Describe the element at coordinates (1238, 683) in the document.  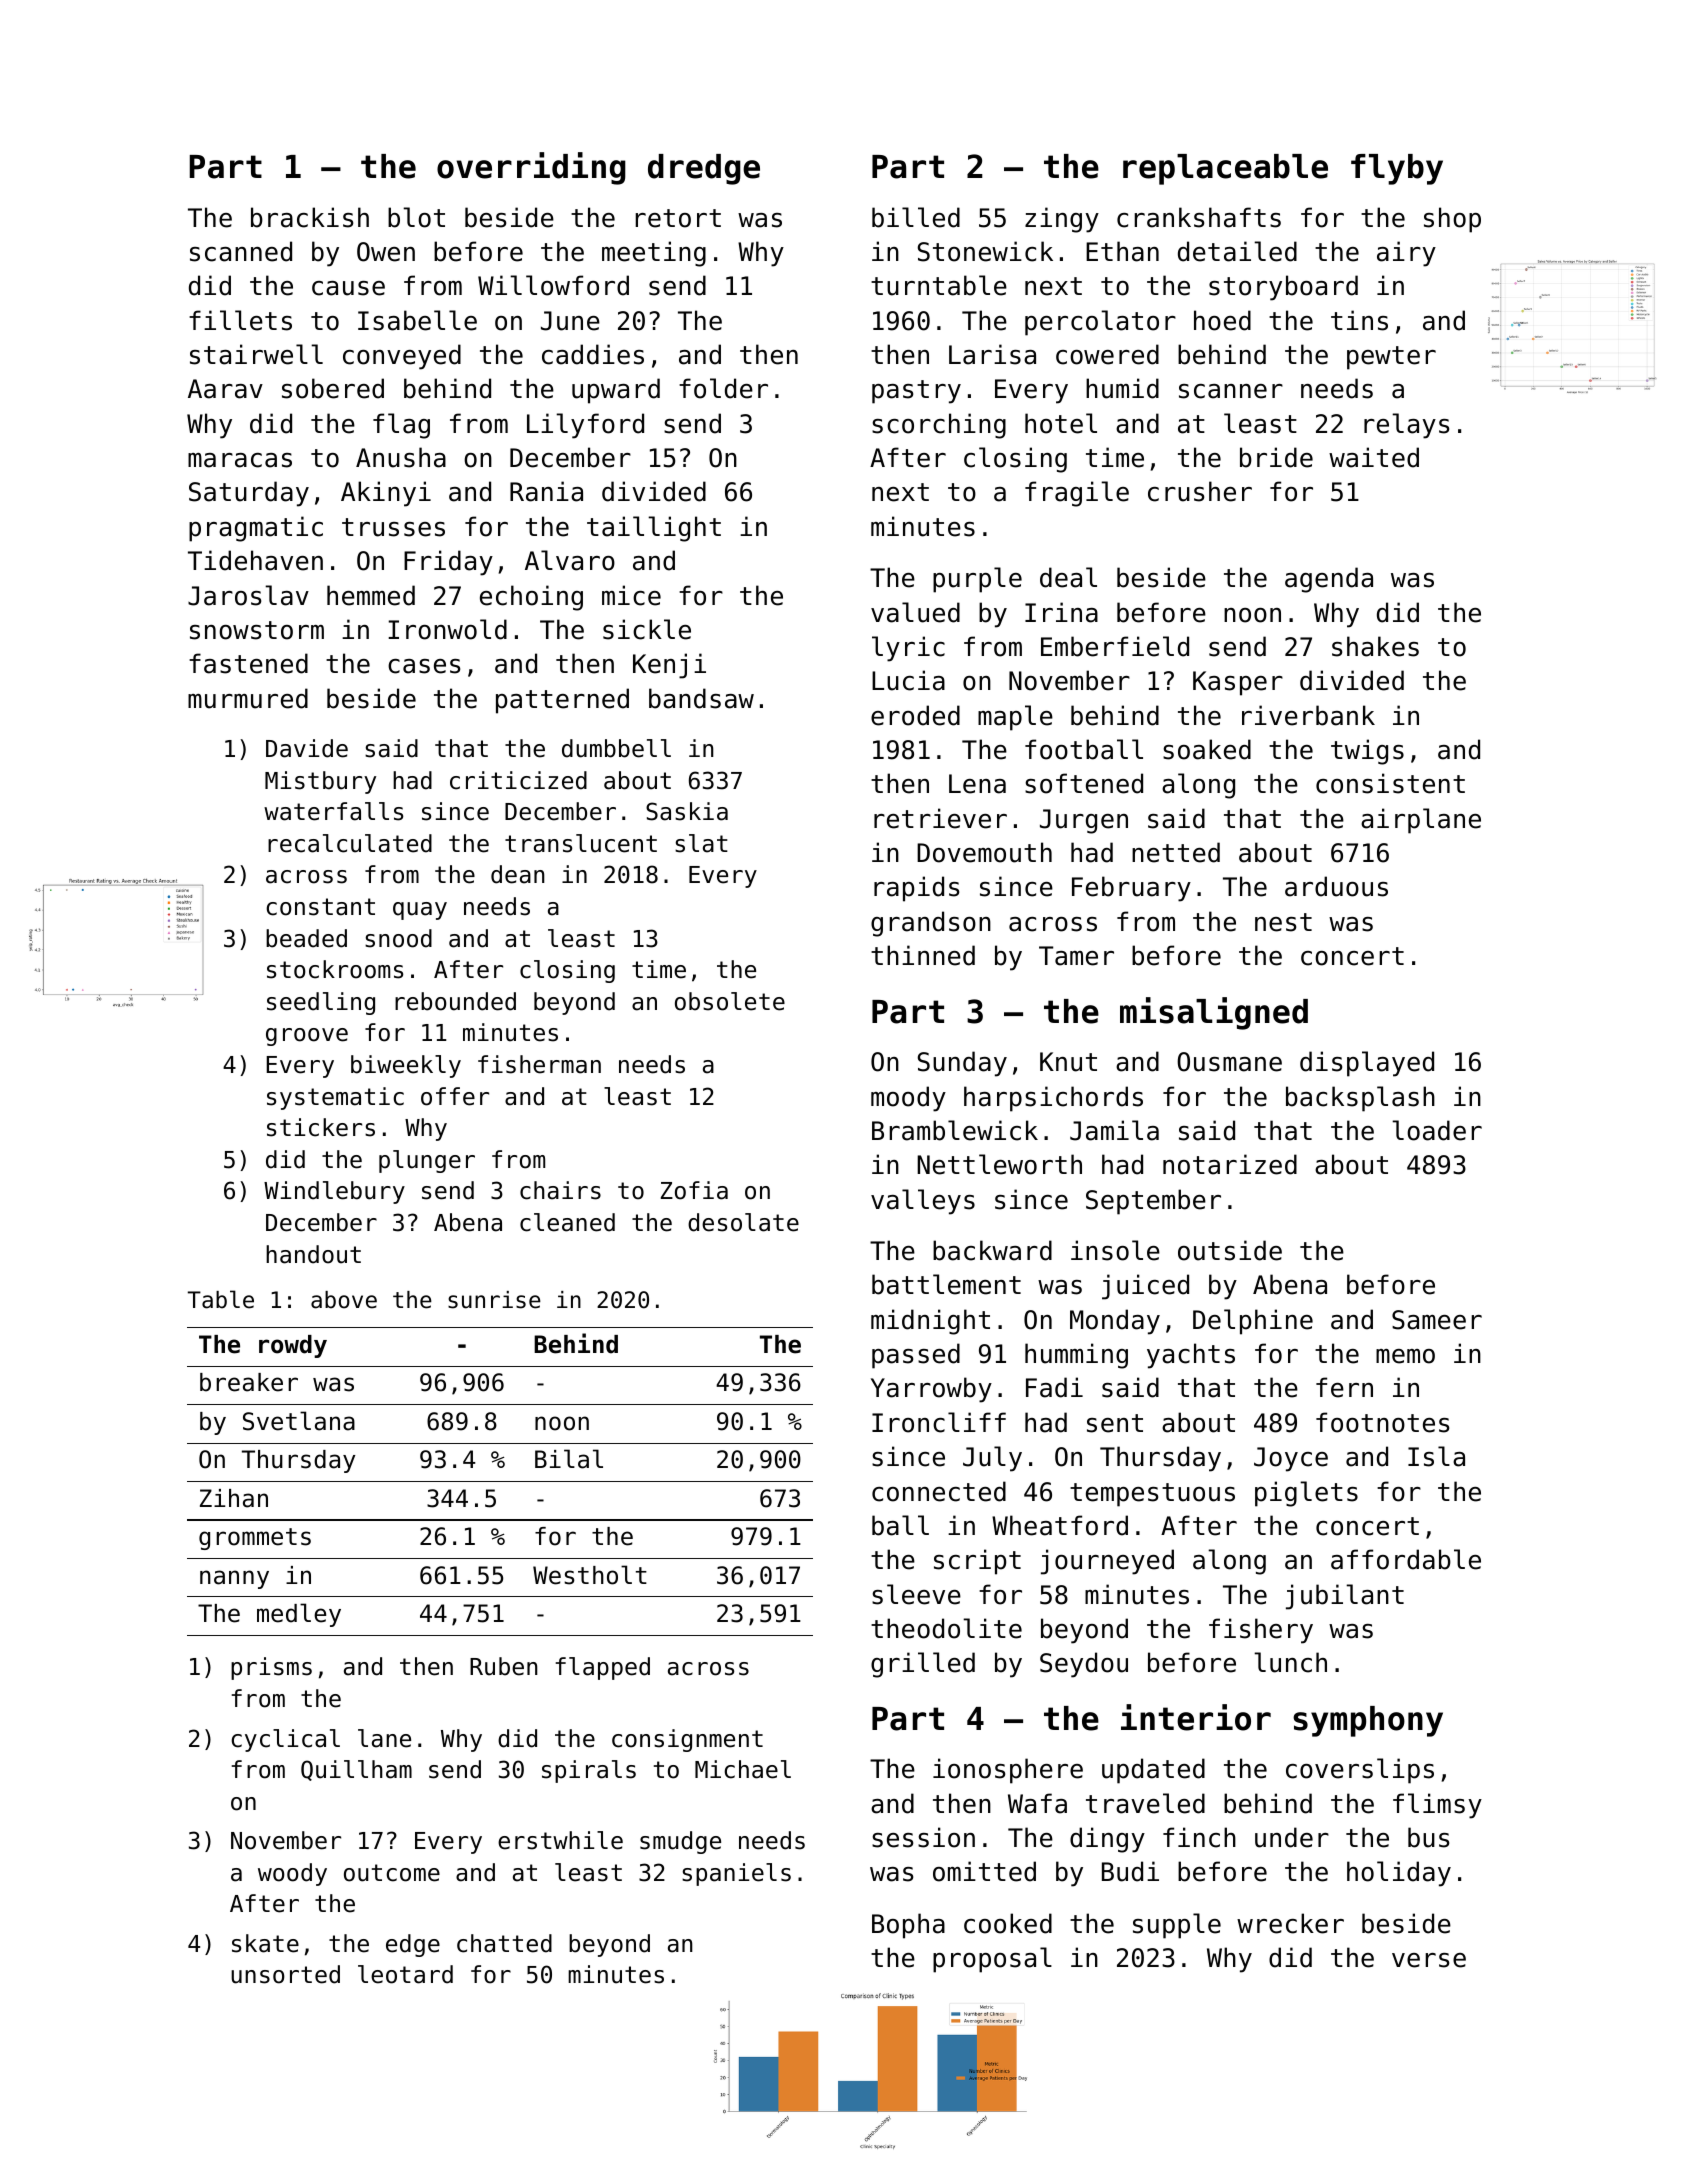
I see `Kasper` at that location.
